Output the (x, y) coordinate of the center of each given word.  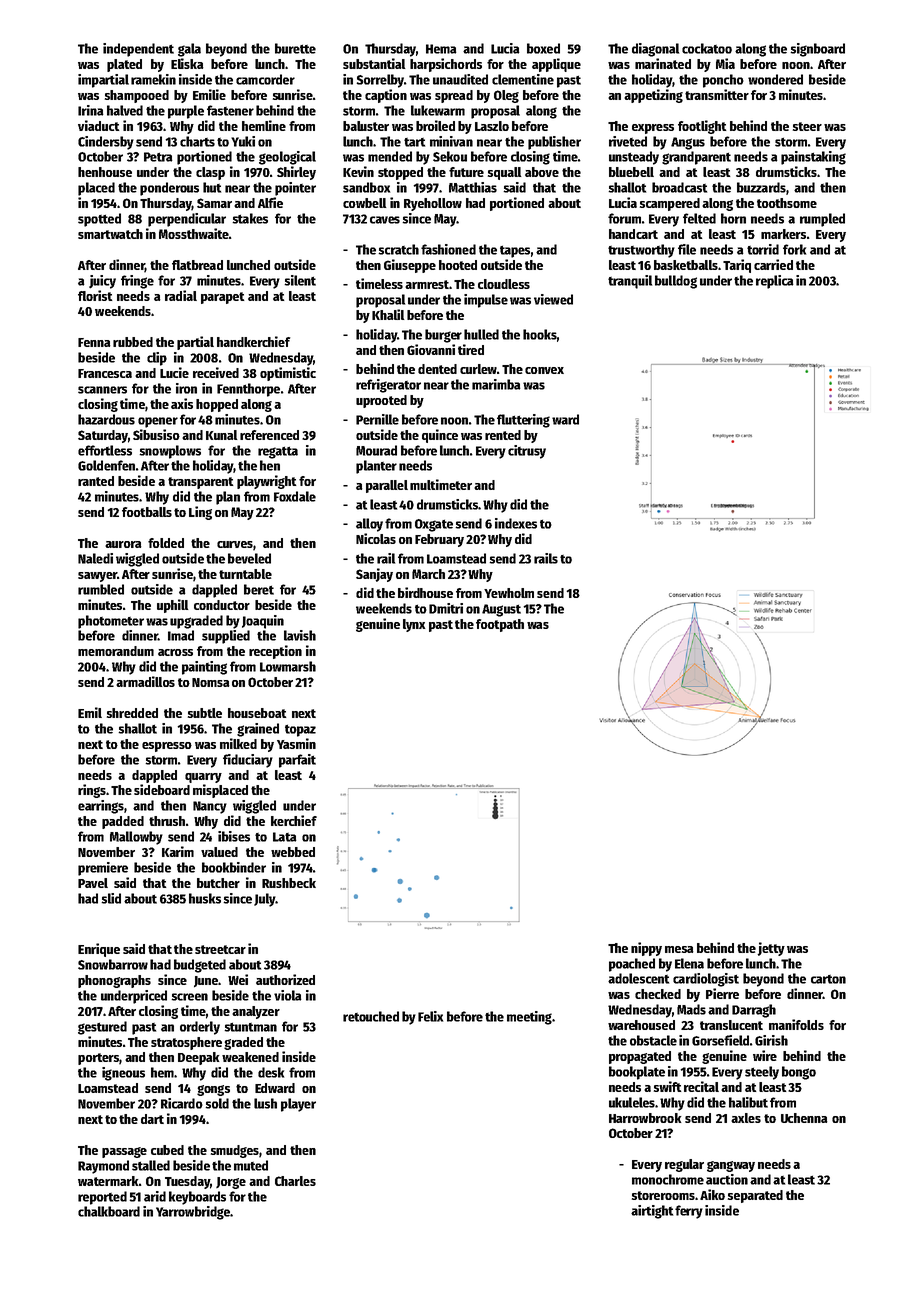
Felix (430, 1016)
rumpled (822, 220)
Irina (91, 110)
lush (265, 1103)
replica (775, 282)
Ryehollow (433, 204)
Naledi (95, 558)
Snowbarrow (113, 964)
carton (828, 979)
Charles (295, 1181)
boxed (543, 48)
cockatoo (707, 48)
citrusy (527, 452)
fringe (137, 282)
